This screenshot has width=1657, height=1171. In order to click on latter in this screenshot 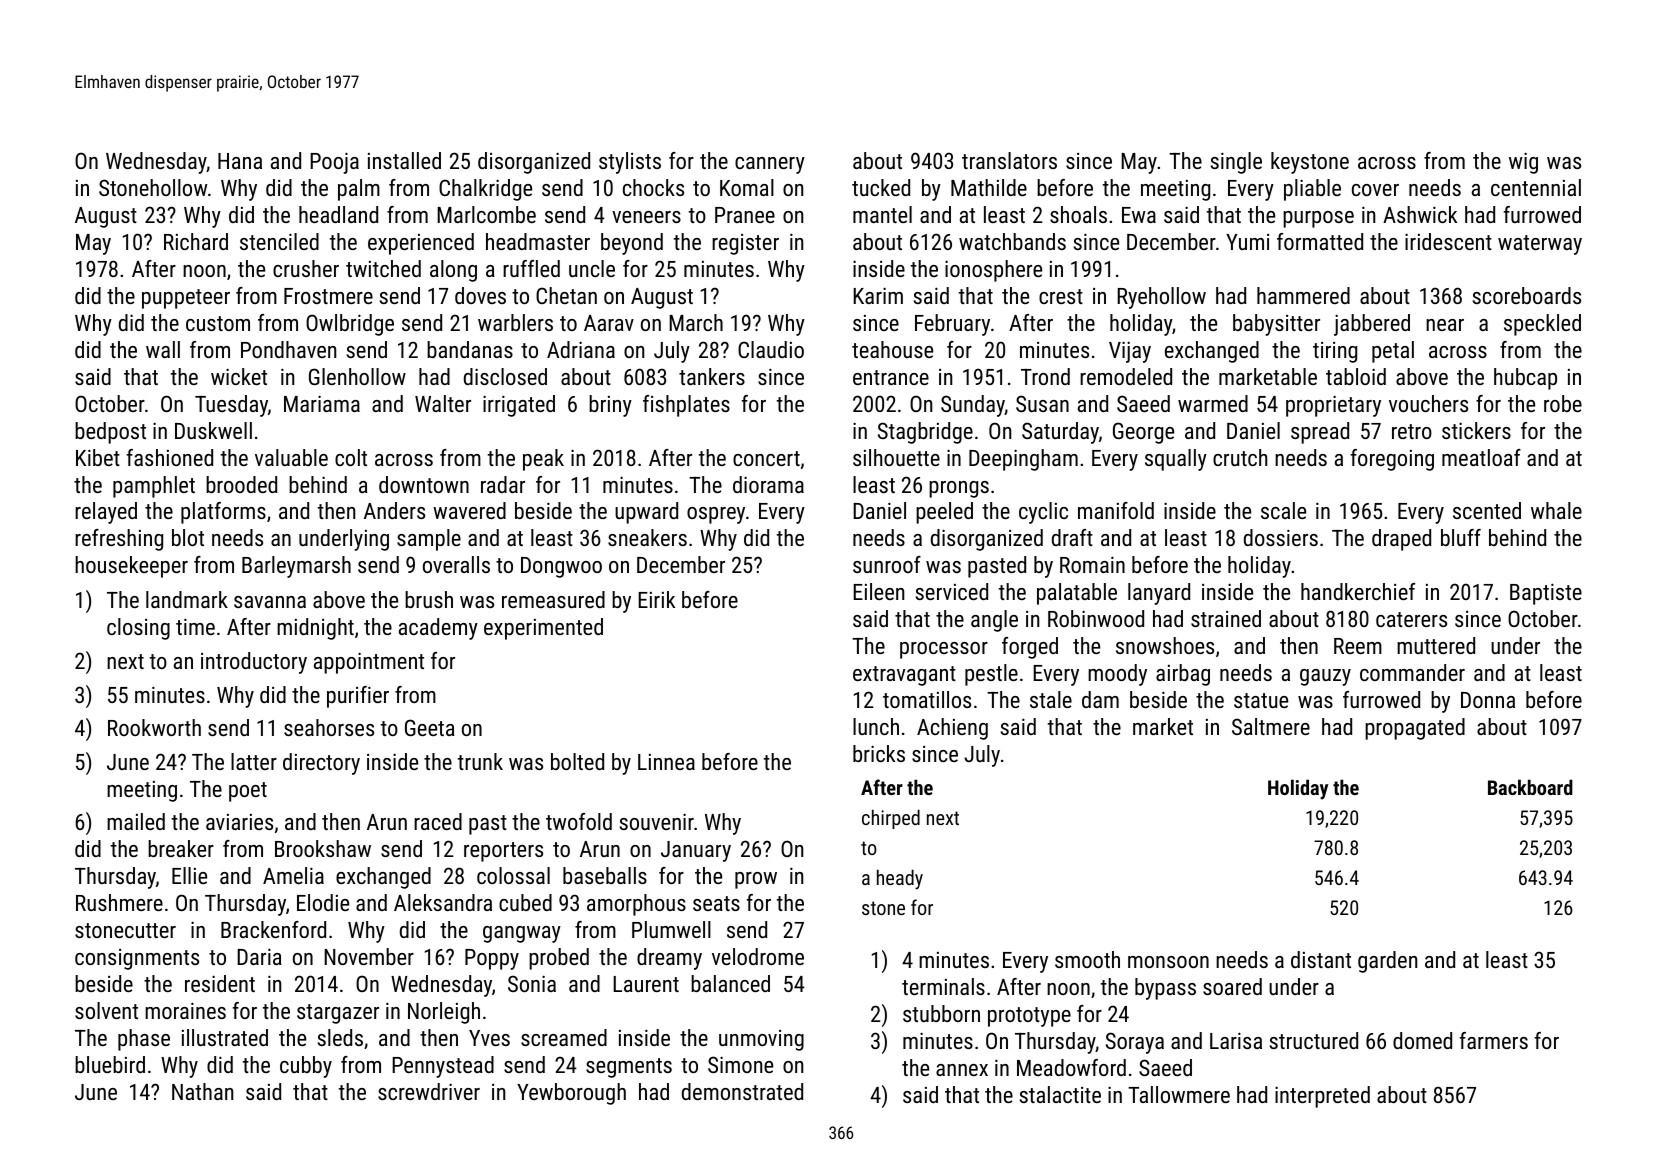, I will do `click(254, 761)`.
